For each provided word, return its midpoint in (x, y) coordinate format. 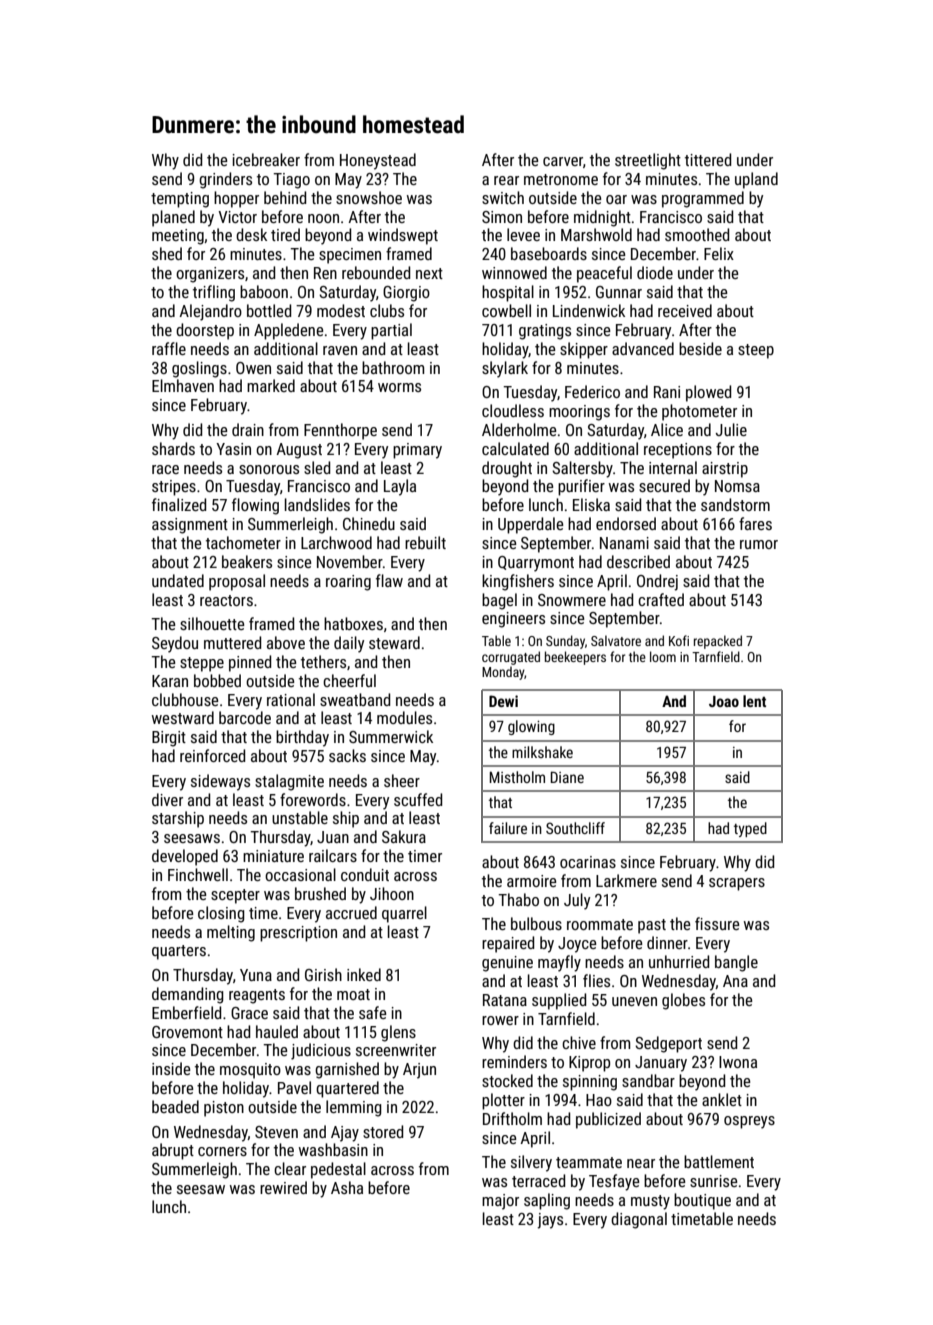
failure (508, 828)
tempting (180, 200)
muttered (232, 642)
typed (750, 829)
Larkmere (626, 880)
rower (500, 1020)
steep (756, 351)
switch (503, 197)
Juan (333, 837)
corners (222, 1151)
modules (404, 717)
